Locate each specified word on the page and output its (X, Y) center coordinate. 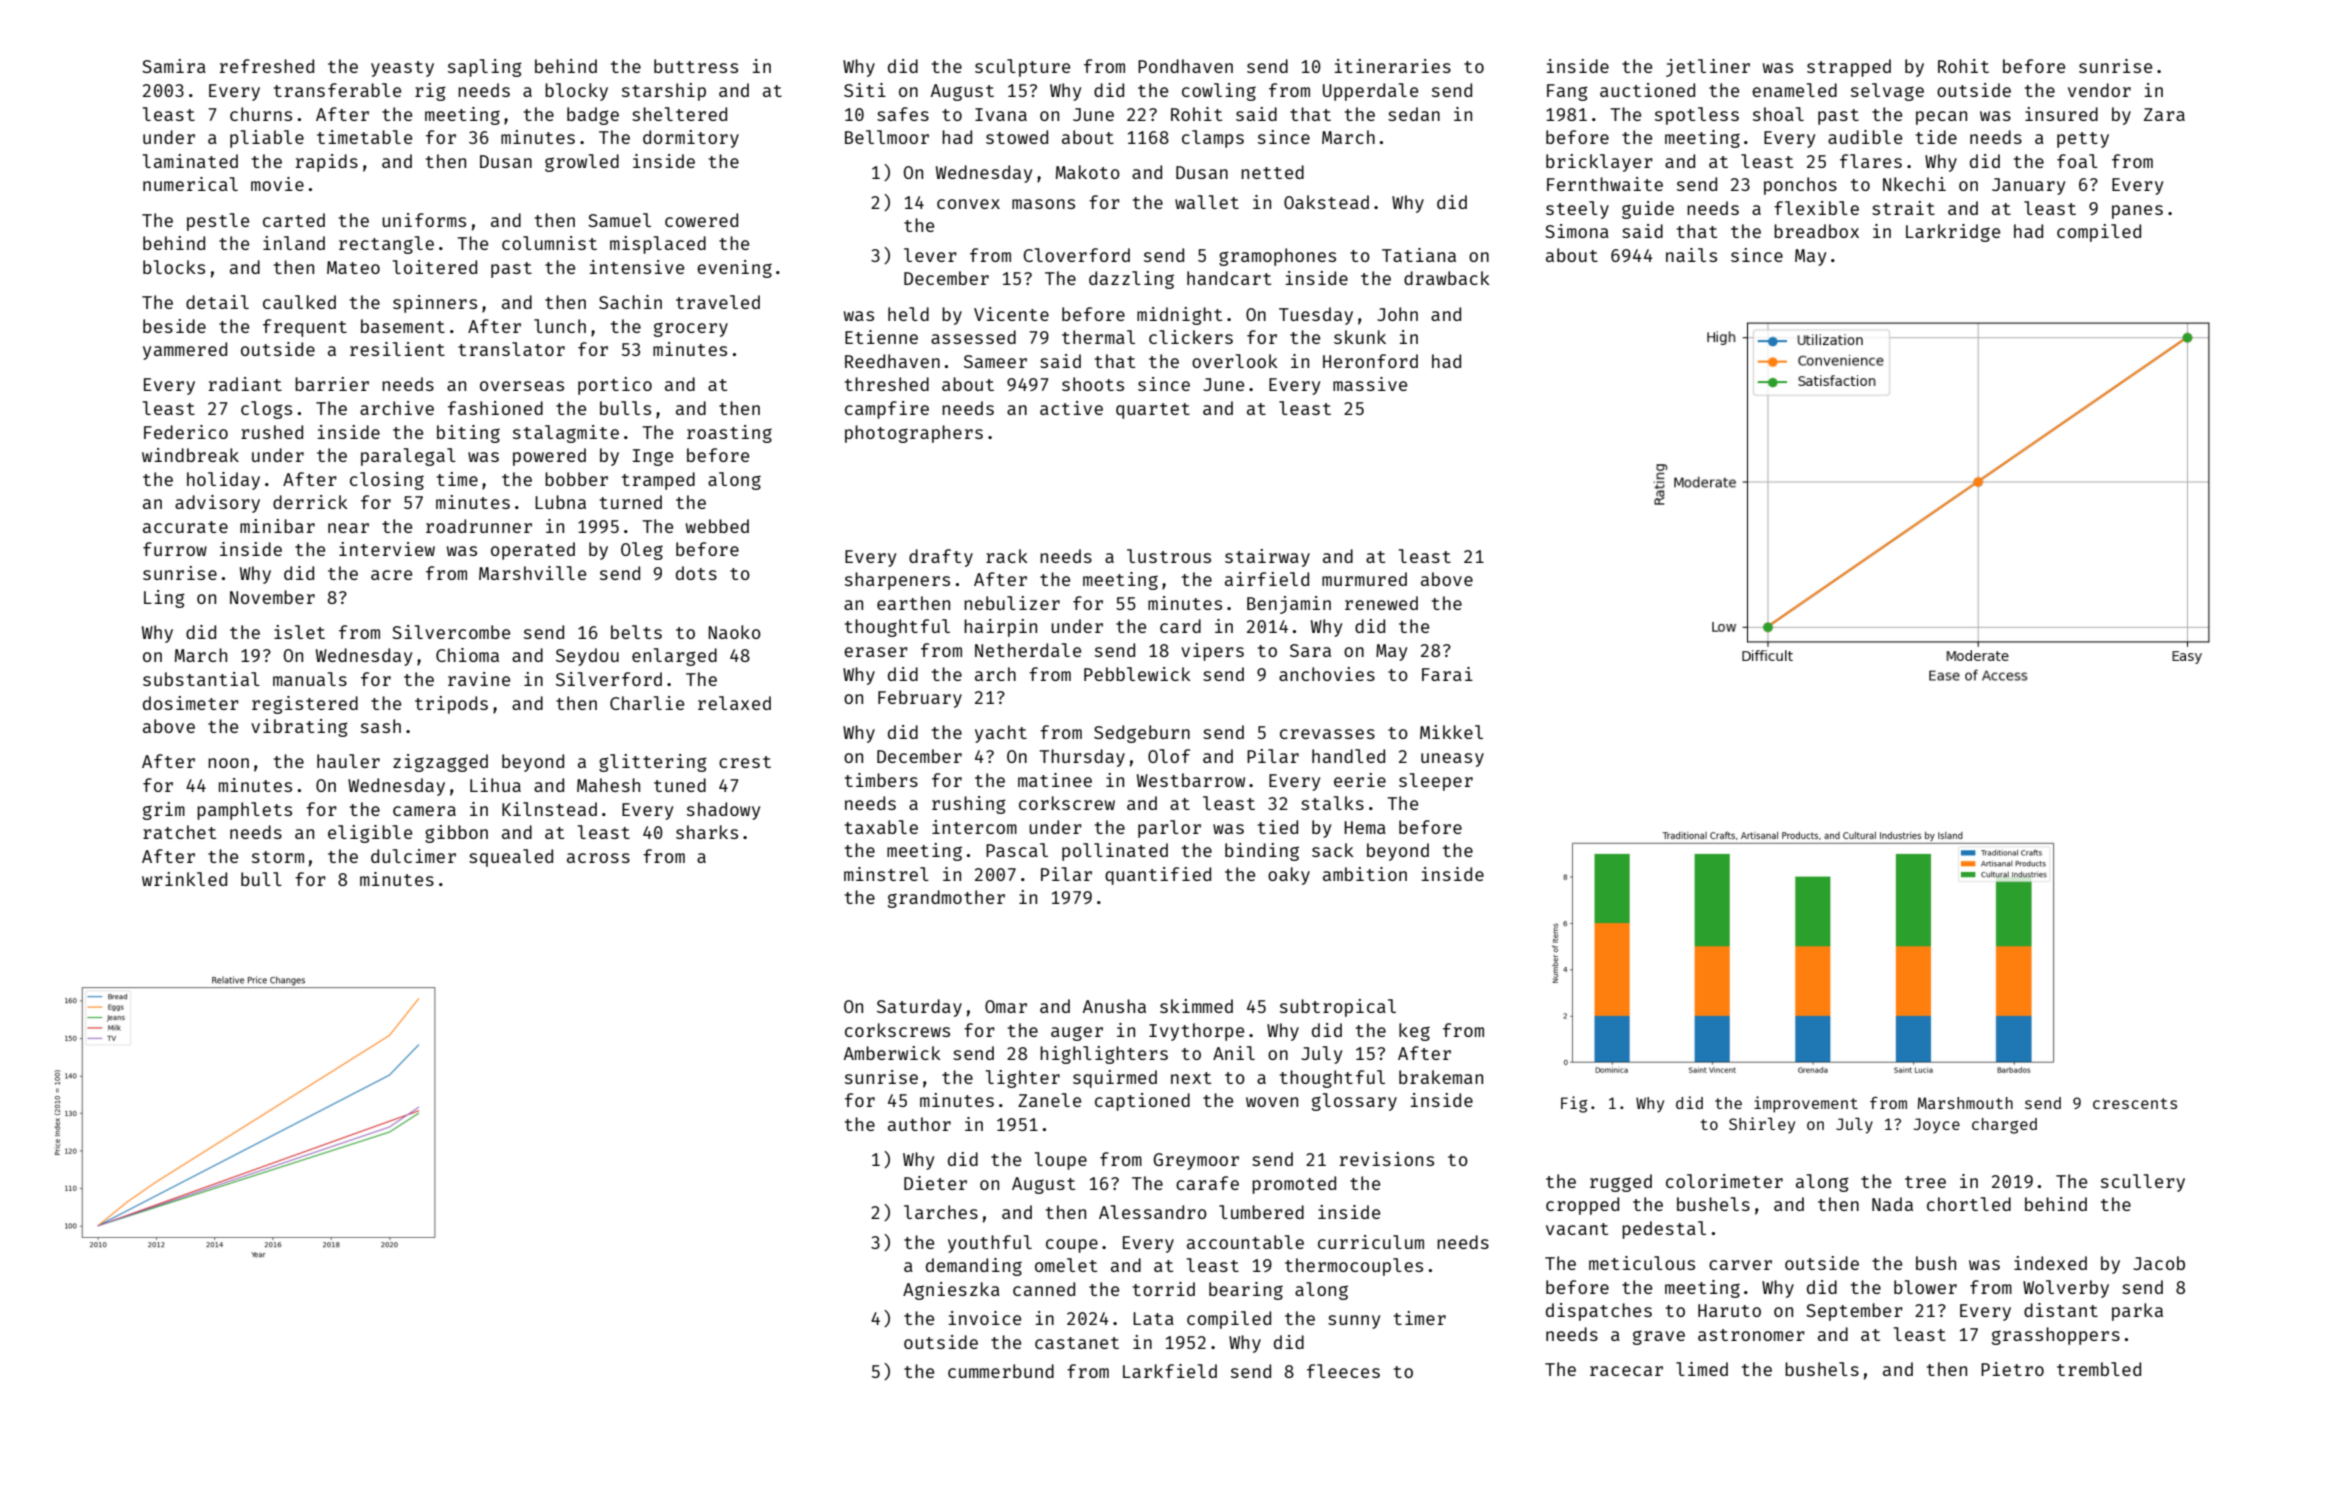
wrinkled (184, 879)
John (1397, 314)
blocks (174, 267)
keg (1414, 1032)
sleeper (1436, 782)
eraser (876, 652)
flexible (1816, 208)
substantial (201, 679)
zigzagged (440, 763)
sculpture (1022, 68)
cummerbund (1001, 1371)
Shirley (1762, 1125)
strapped (1849, 68)
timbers (881, 780)
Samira (174, 66)
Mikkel (1451, 732)
